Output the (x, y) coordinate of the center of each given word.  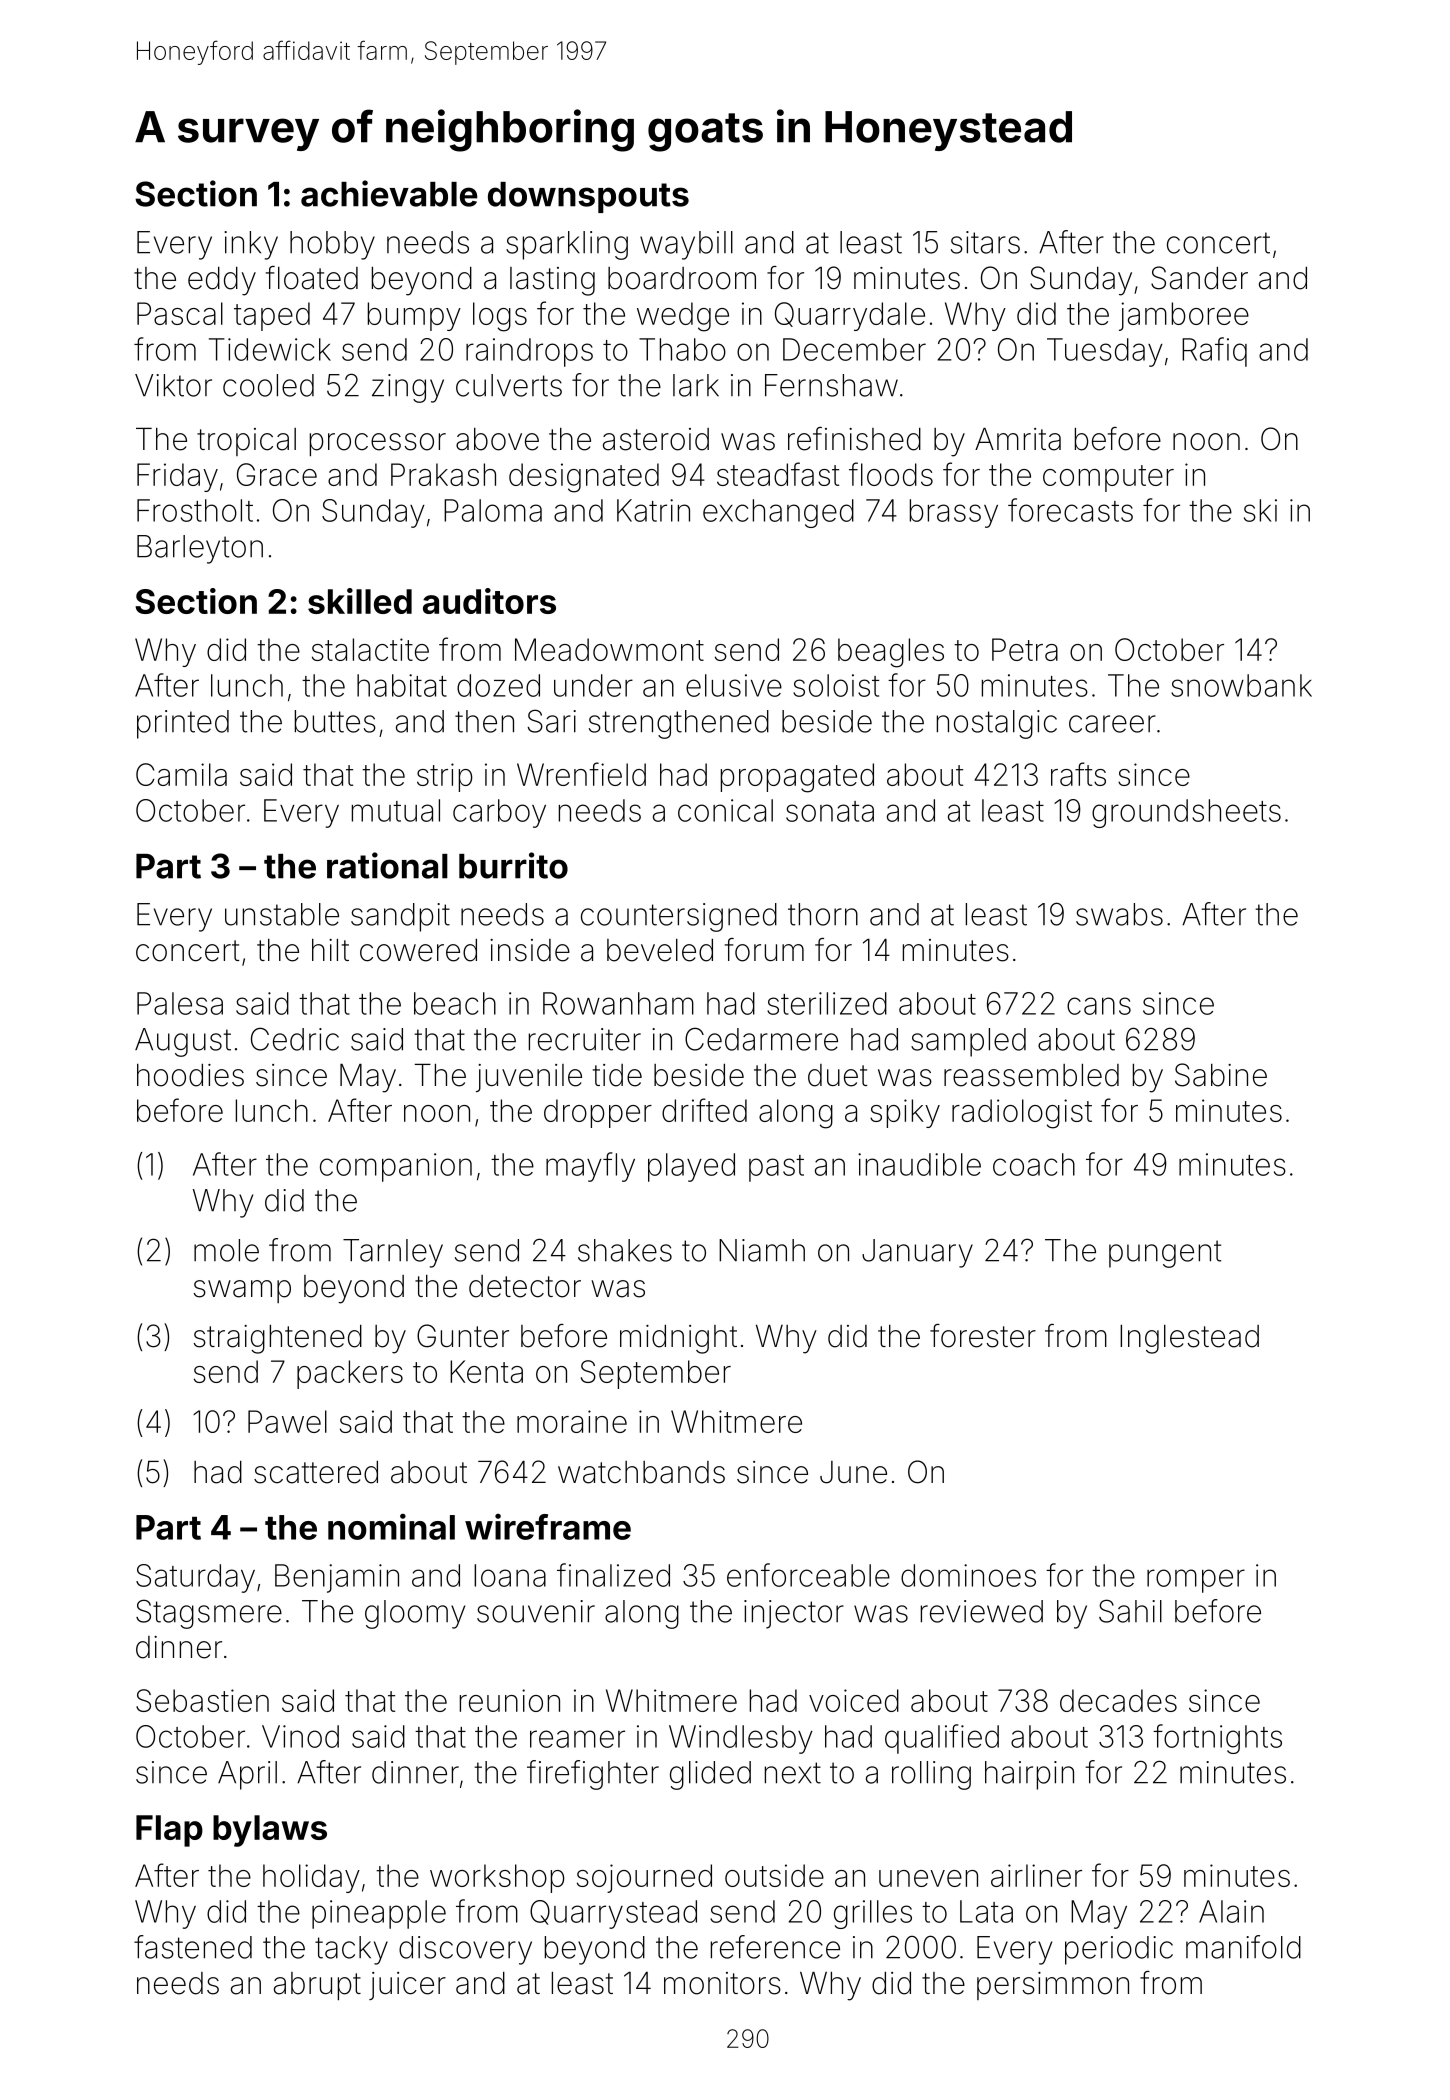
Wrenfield (581, 774)
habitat (402, 685)
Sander (1199, 278)
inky (251, 245)
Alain (1231, 1911)
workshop (497, 1878)
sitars (985, 242)
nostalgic (997, 724)
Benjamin (337, 1578)
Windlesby (741, 1739)
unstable (282, 914)
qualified (942, 1739)
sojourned (644, 1878)
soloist (836, 685)
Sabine (1221, 1075)
